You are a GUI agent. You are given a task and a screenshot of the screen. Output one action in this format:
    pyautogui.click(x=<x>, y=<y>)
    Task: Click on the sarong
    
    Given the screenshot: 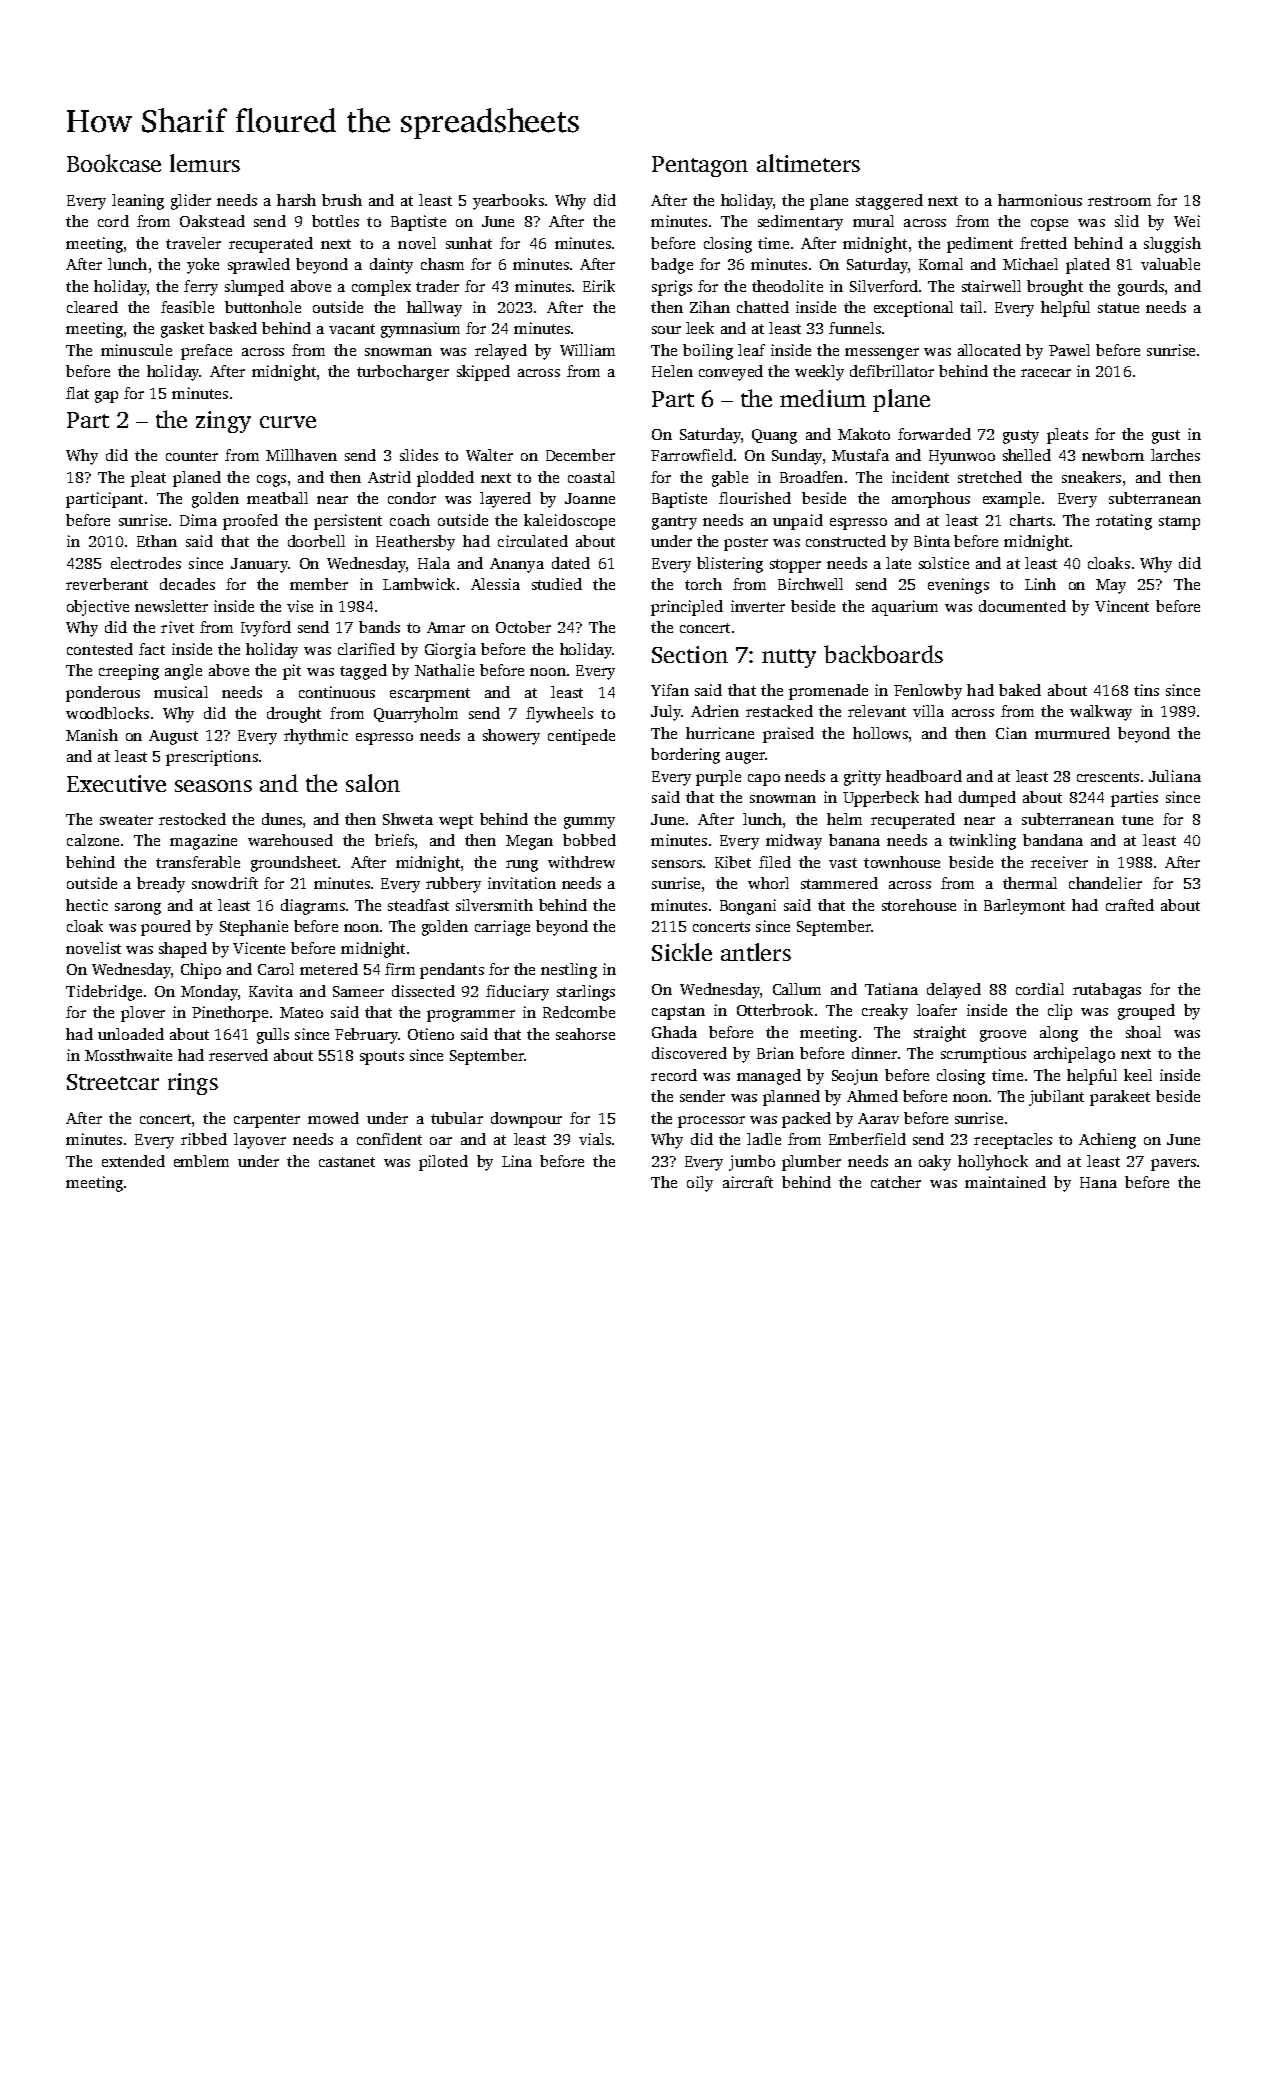 What is the action you would take?
    pyautogui.click(x=138, y=909)
